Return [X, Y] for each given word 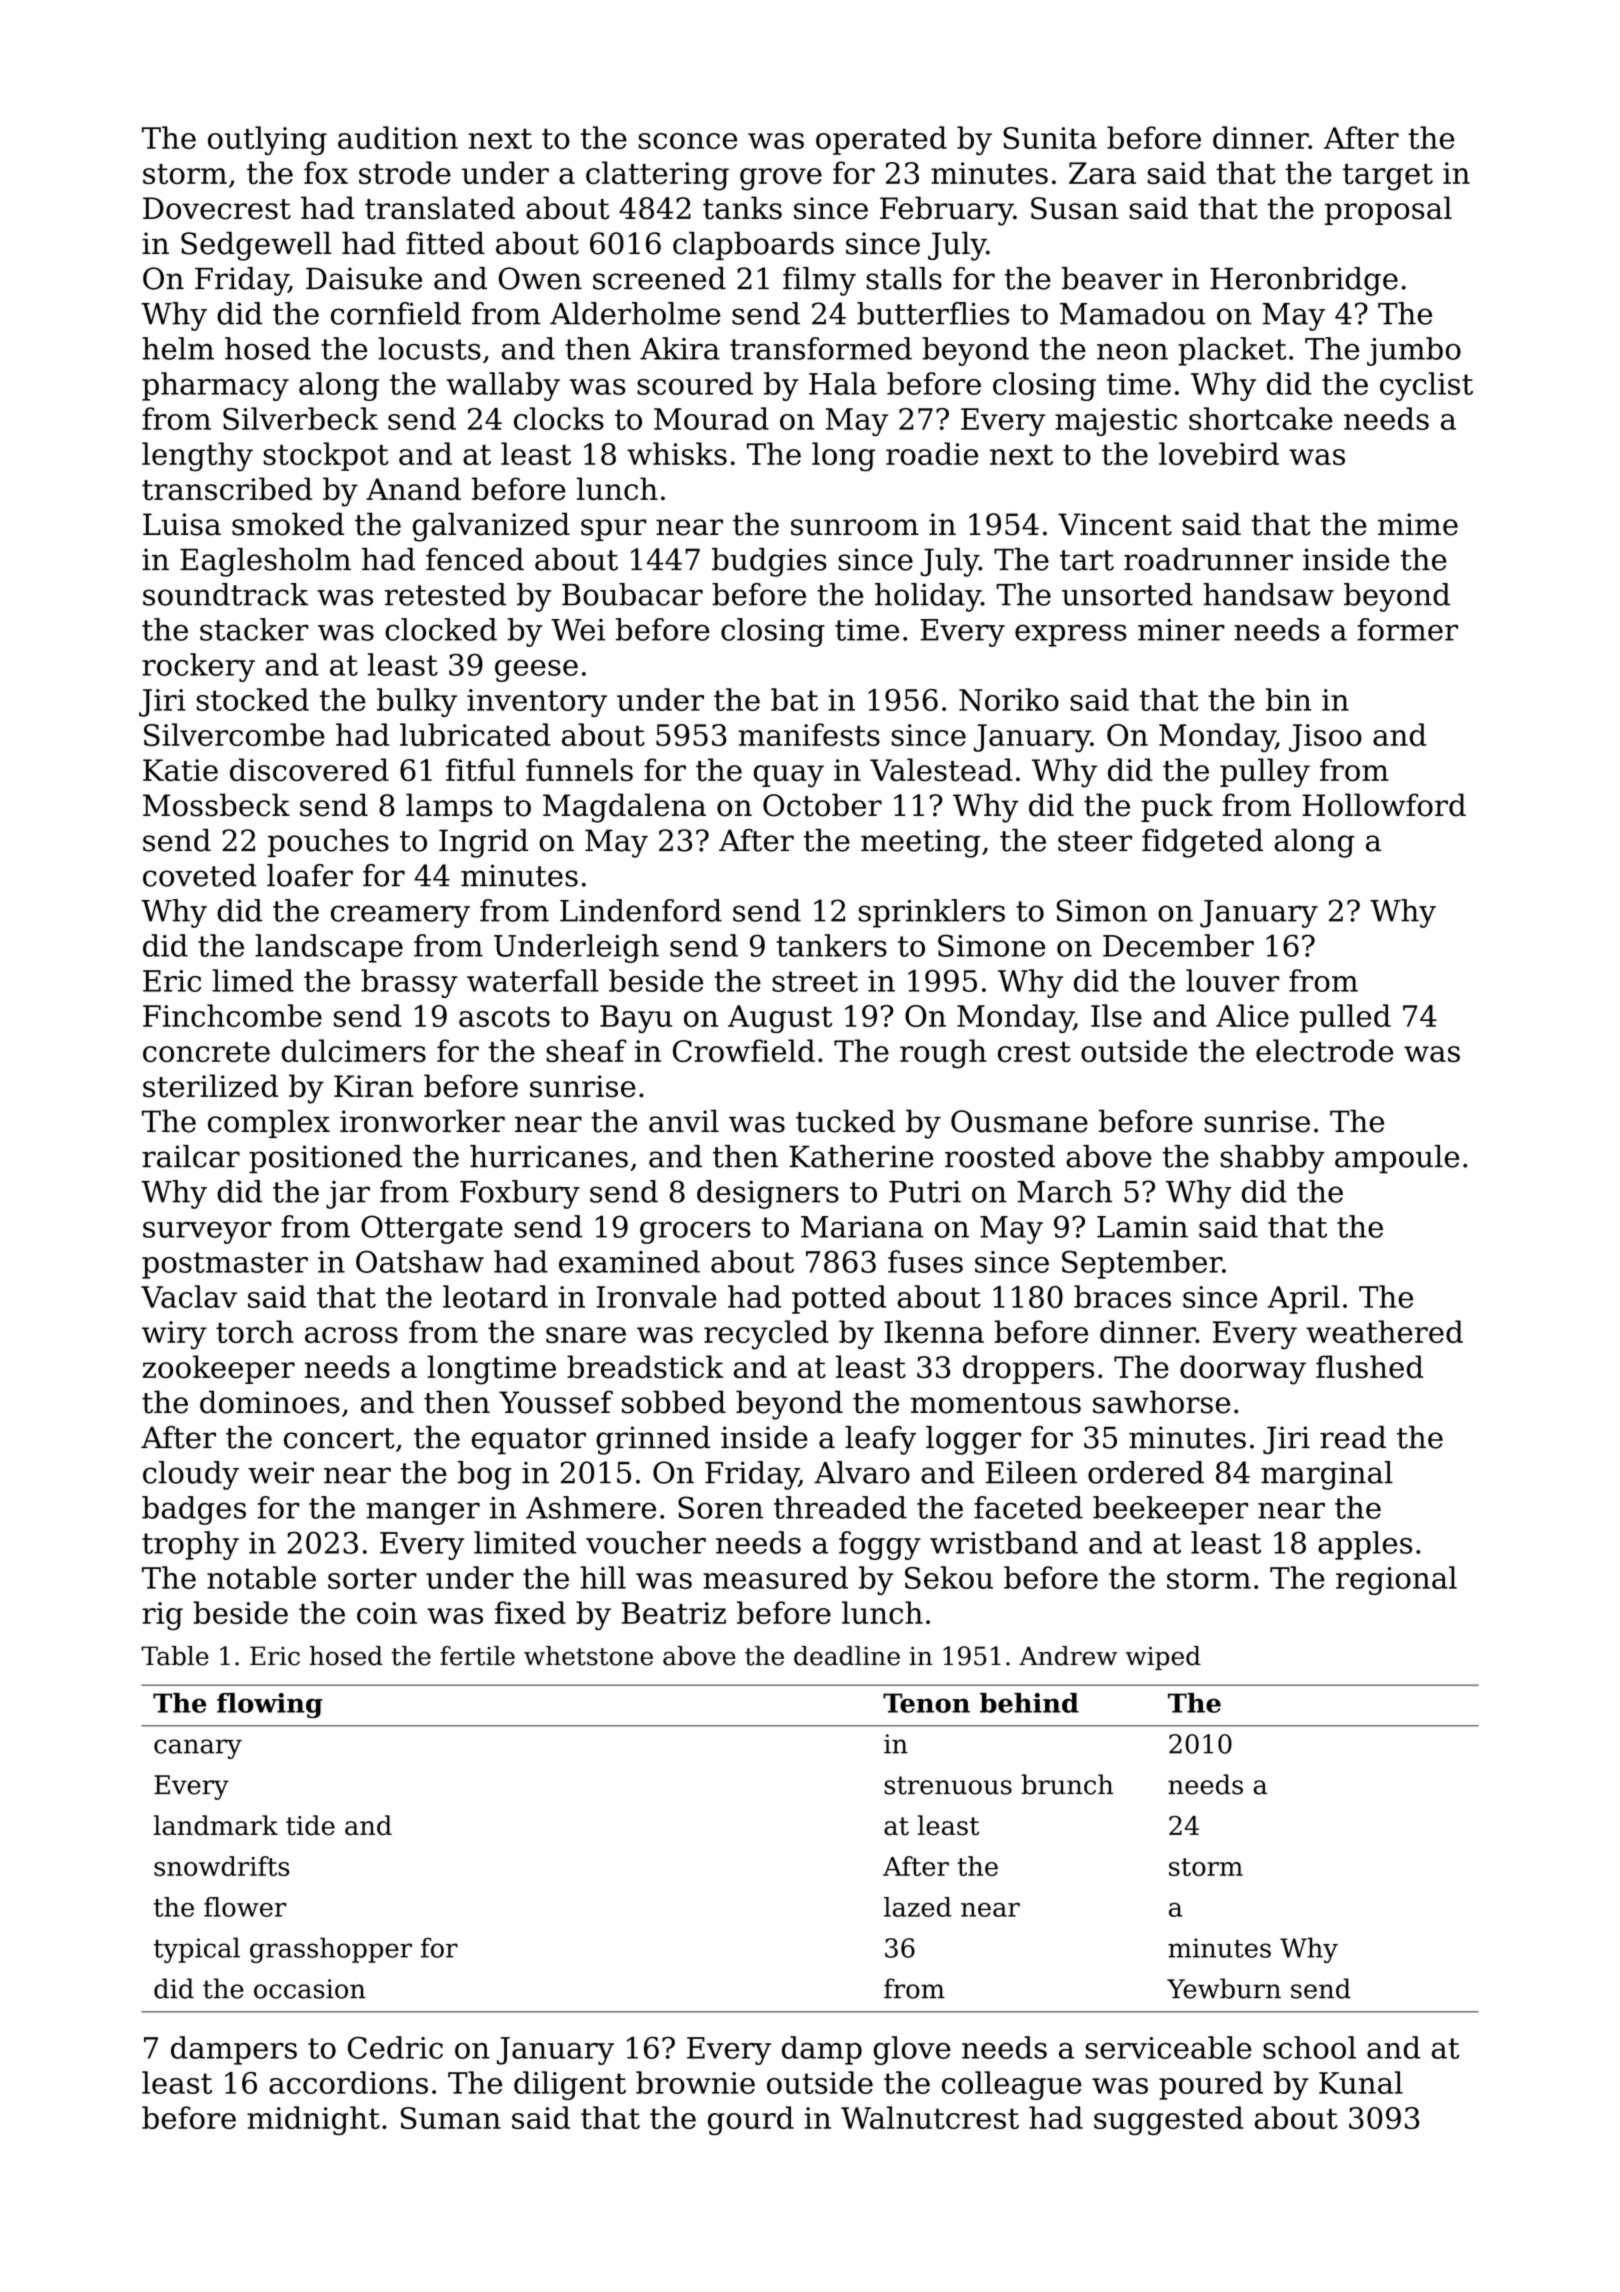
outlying [267, 140]
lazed [918, 1907]
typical [197, 1950]
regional [1396, 1580]
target [1388, 177]
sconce [687, 141]
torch [255, 1331]
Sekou [949, 1577]
